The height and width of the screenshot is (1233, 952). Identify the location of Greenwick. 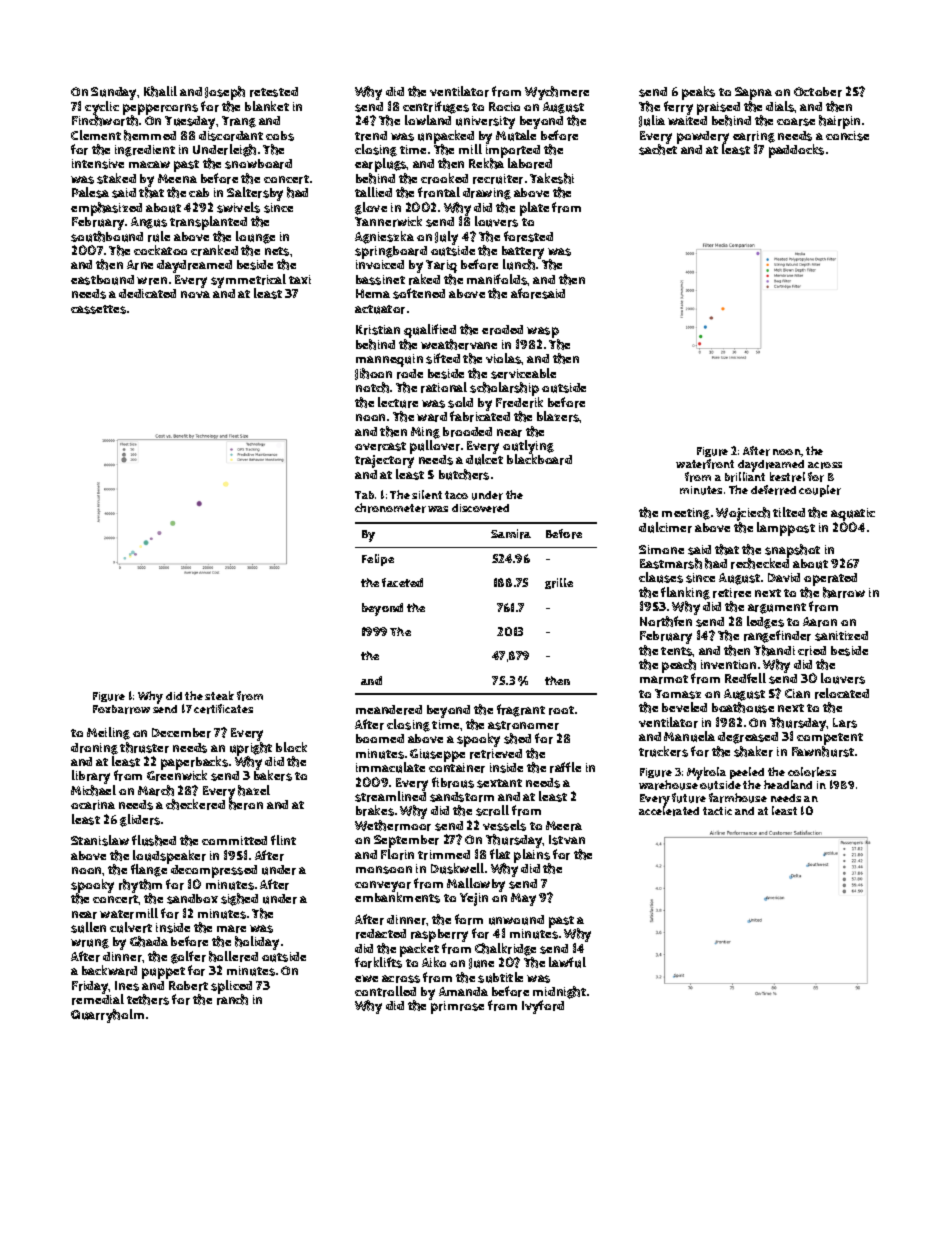
(177, 776).
